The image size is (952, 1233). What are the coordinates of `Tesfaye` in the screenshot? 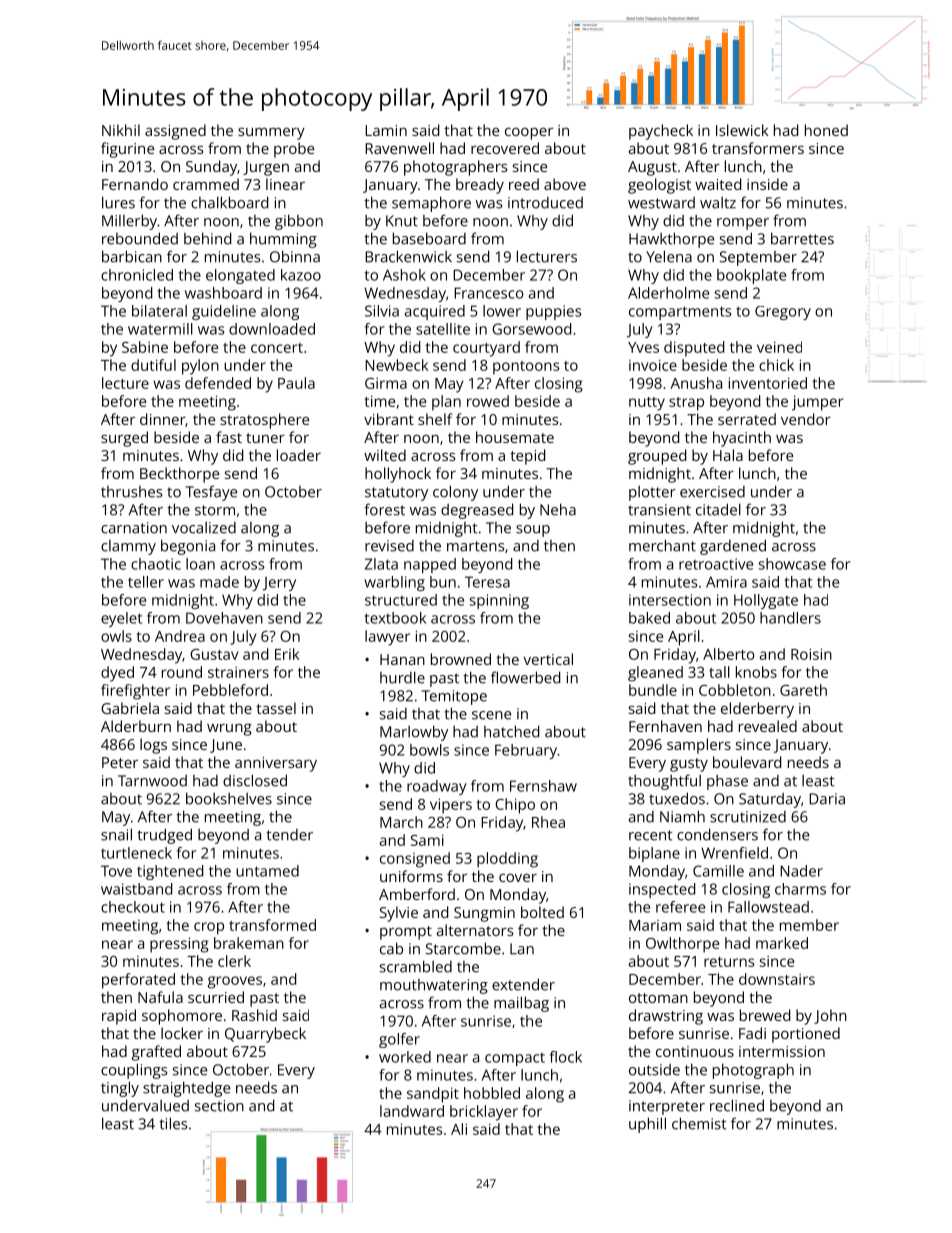 It's located at (211, 493).
